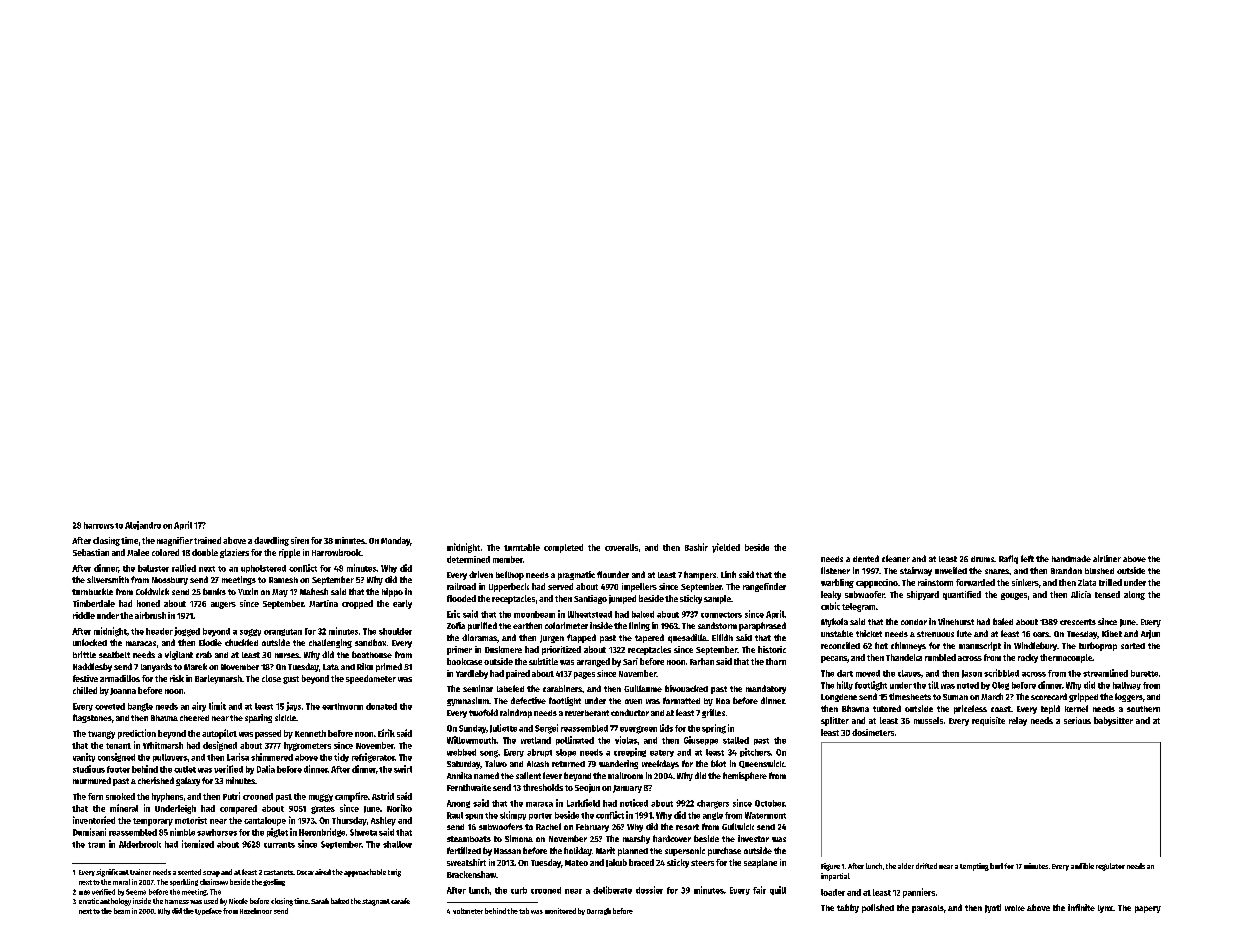 This image has height=952, width=1233. What do you see at coordinates (1143, 709) in the image?
I see `southern` at bounding box center [1143, 709].
